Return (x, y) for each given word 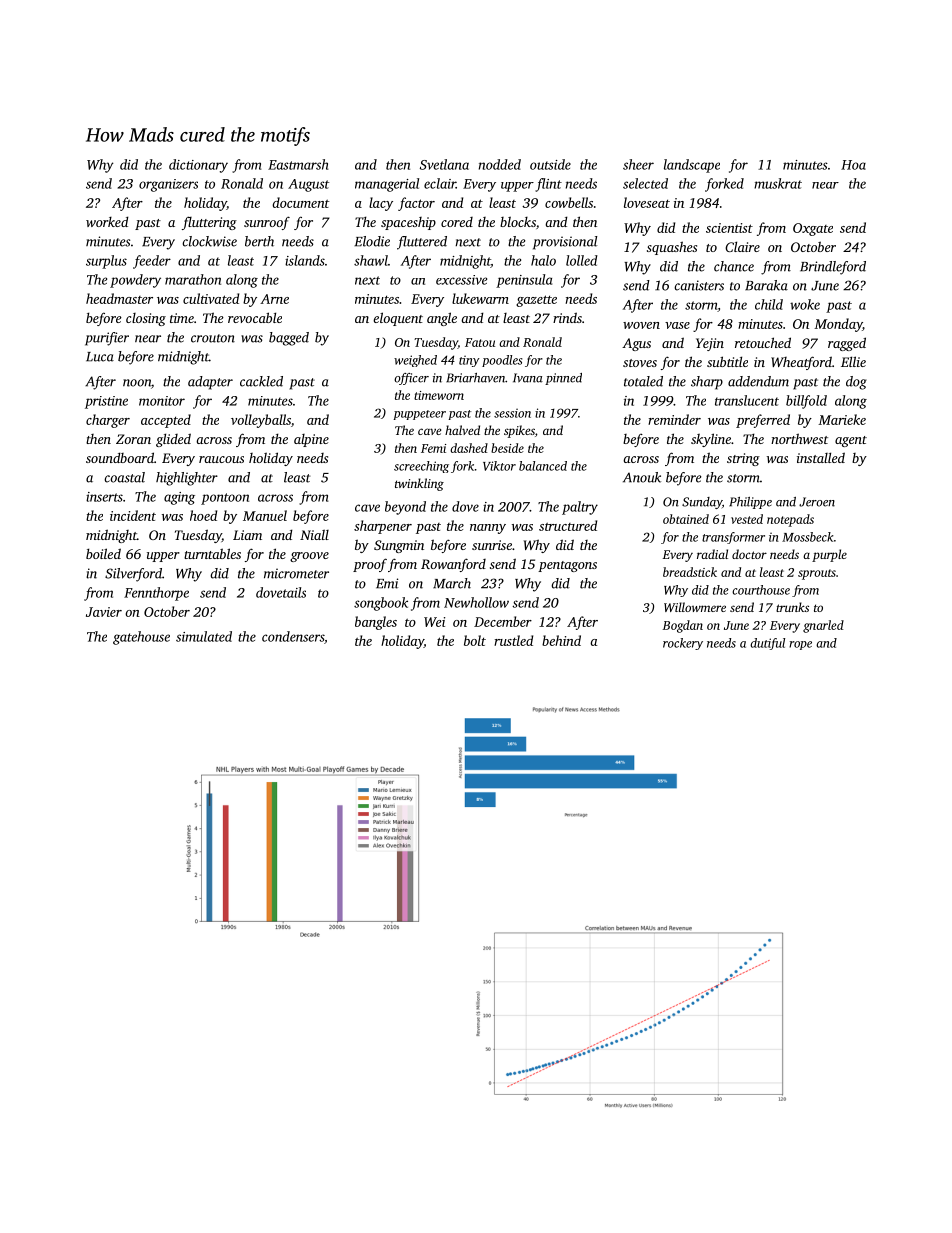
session (512, 413)
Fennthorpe (156, 594)
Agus (636, 344)
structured (568, 525)
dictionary (198, 166)
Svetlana (444, 164)
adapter (210, 383)
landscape (692, 166)
